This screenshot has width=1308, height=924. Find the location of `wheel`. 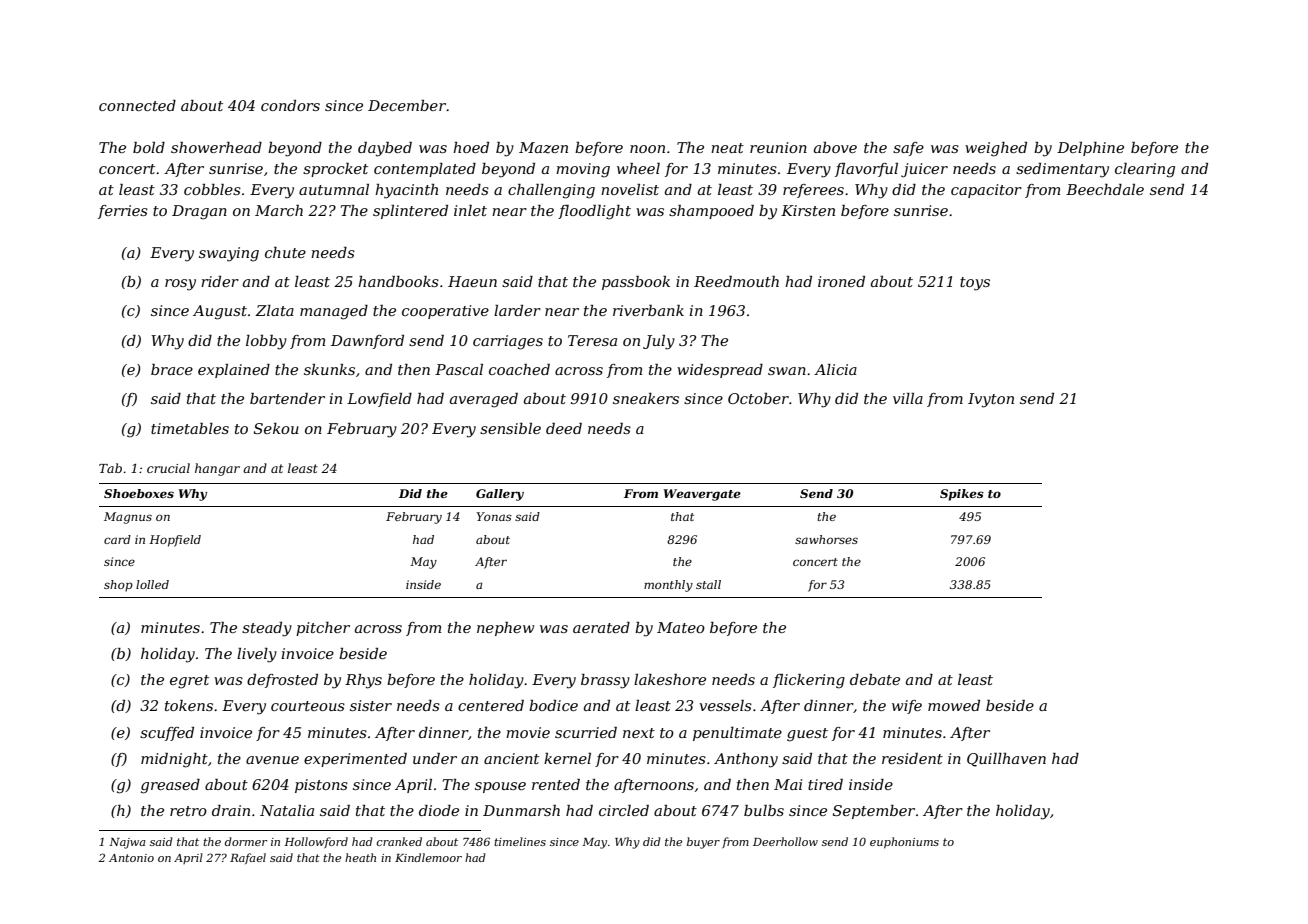

wheel is located at coordinates (638, 168).
